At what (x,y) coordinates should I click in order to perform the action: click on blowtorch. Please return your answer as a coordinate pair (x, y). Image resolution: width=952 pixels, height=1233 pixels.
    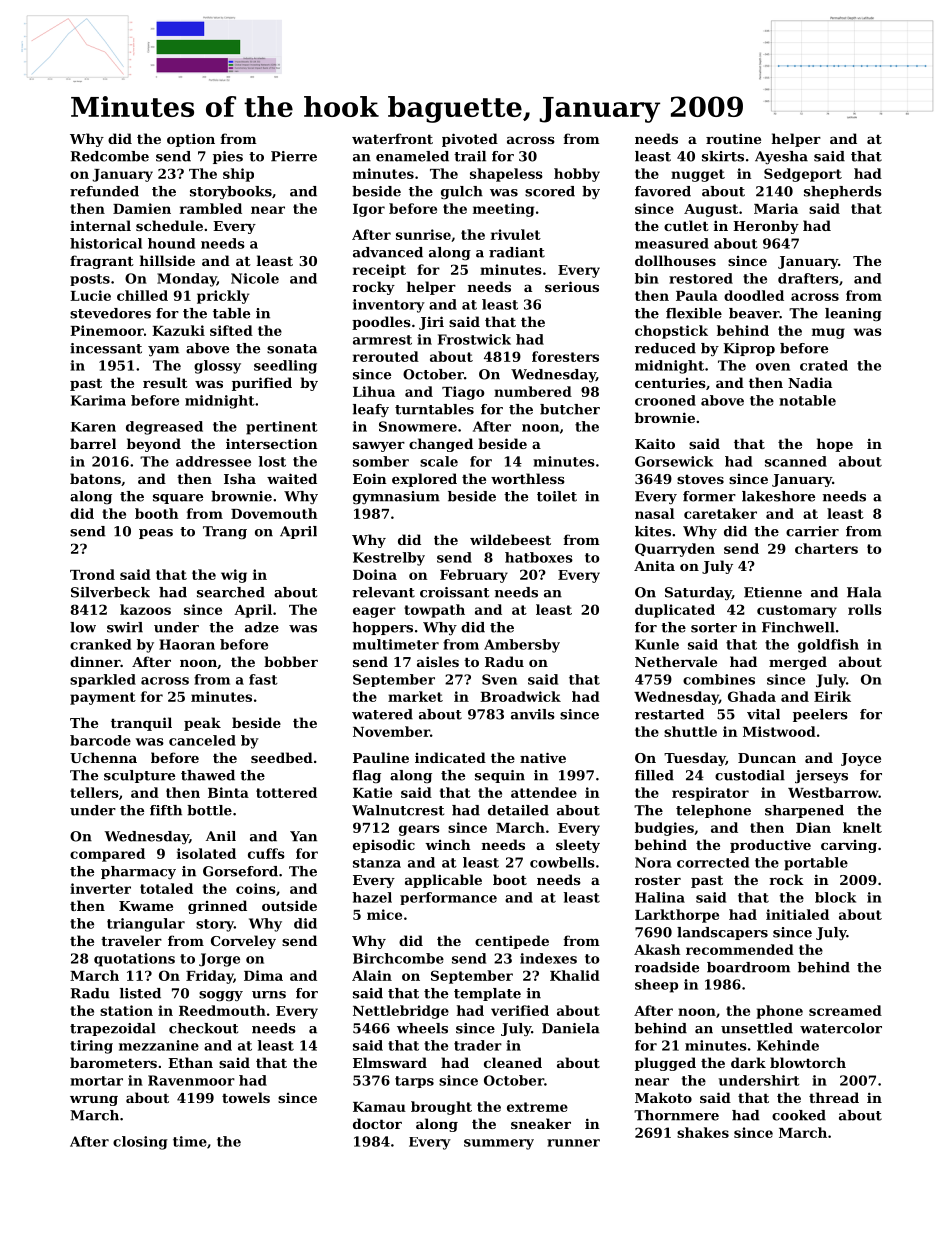
    Looking at the image, I should click on (808, 1062).
